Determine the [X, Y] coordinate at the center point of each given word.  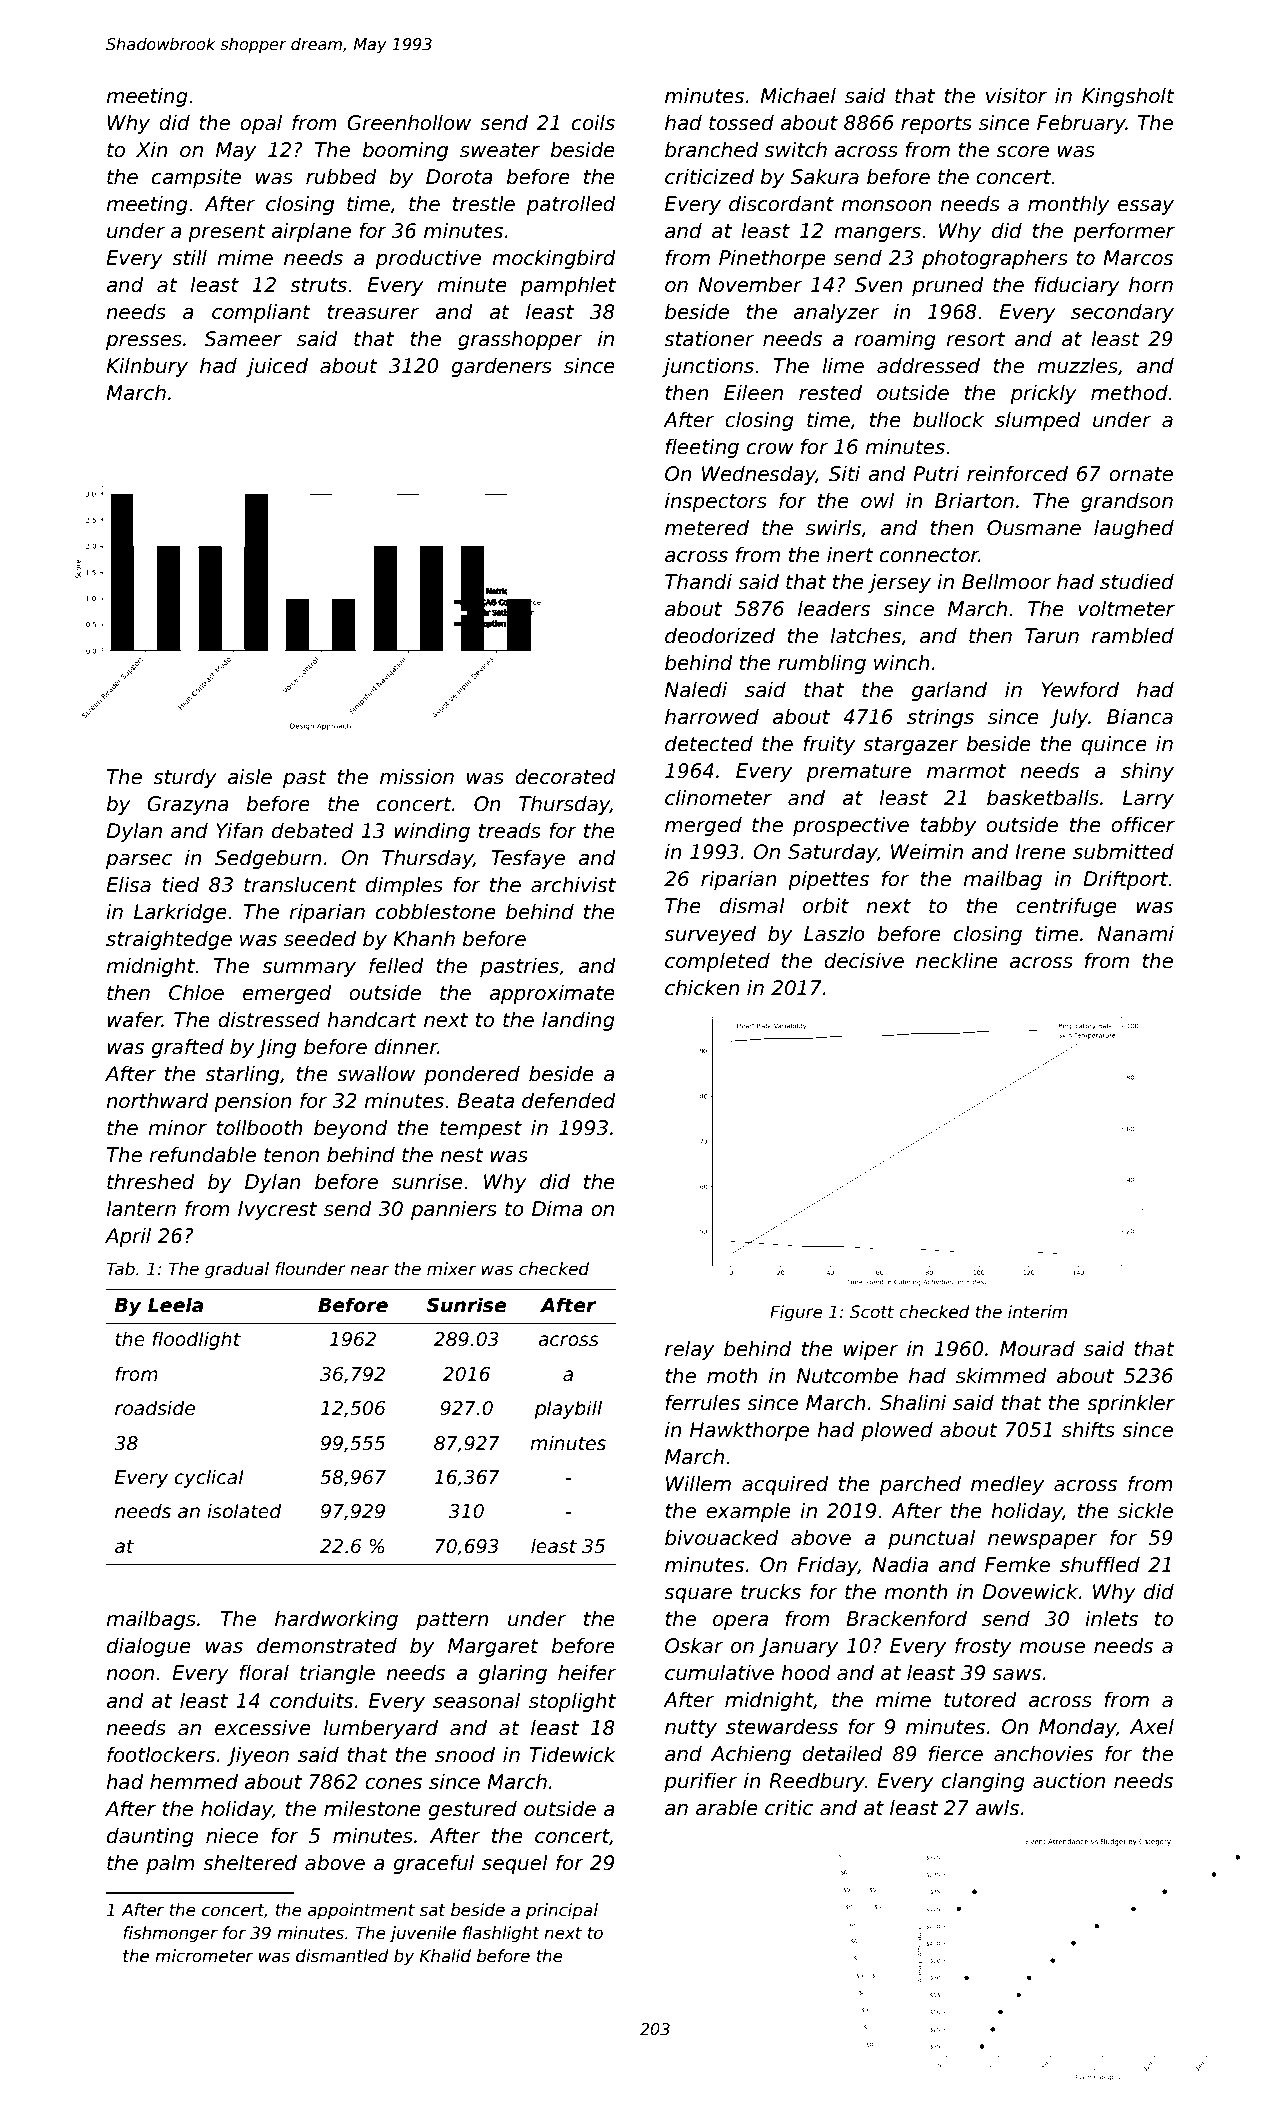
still [189, 258]
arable [727, 1808]
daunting [150, 1837]
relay [689, 1350]
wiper [871, 1350]
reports [936, 125]
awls [997, 1808]
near [369, 1270]
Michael [798, 96]
